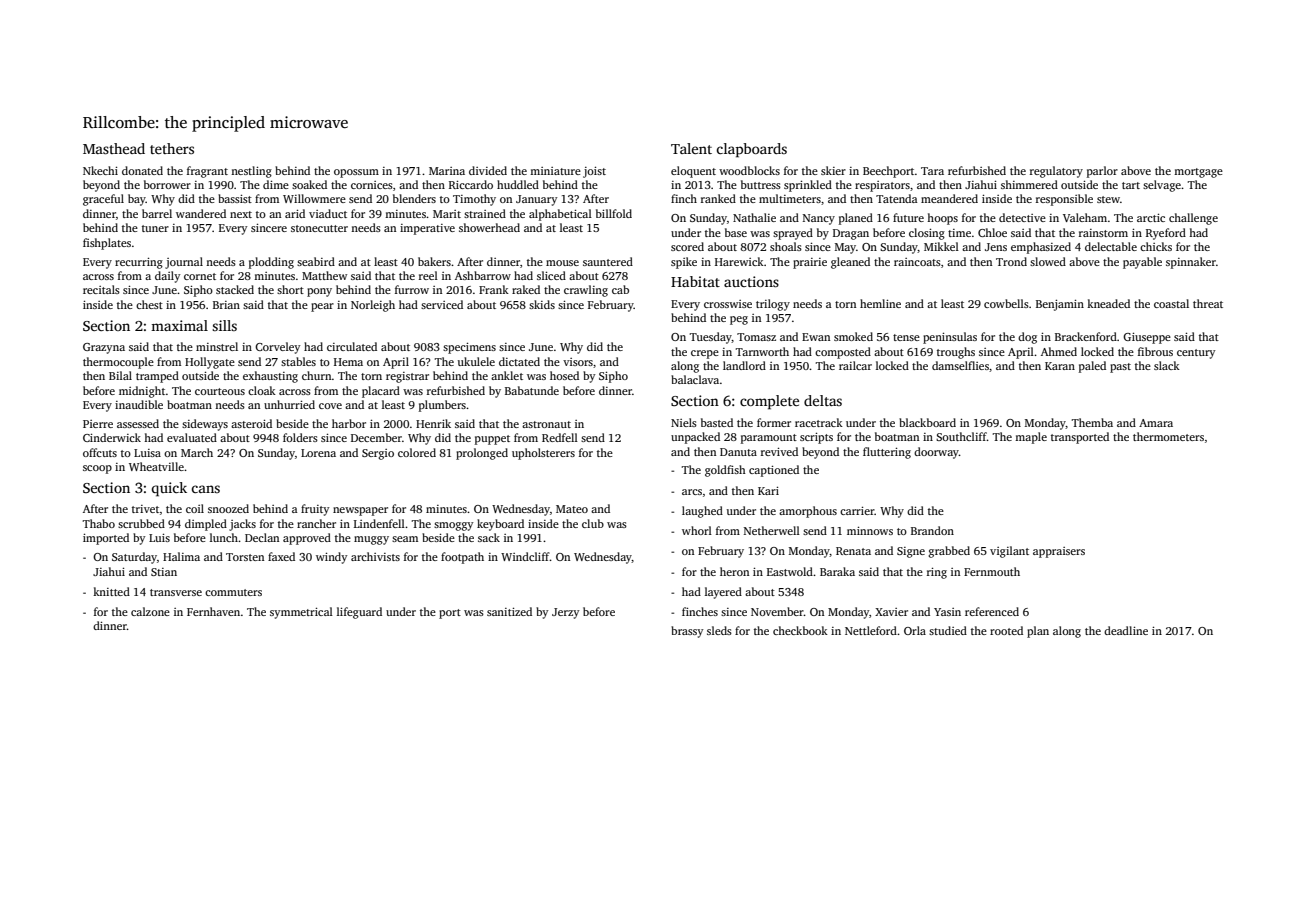  I want to click on calzone, so click(150, 611).
